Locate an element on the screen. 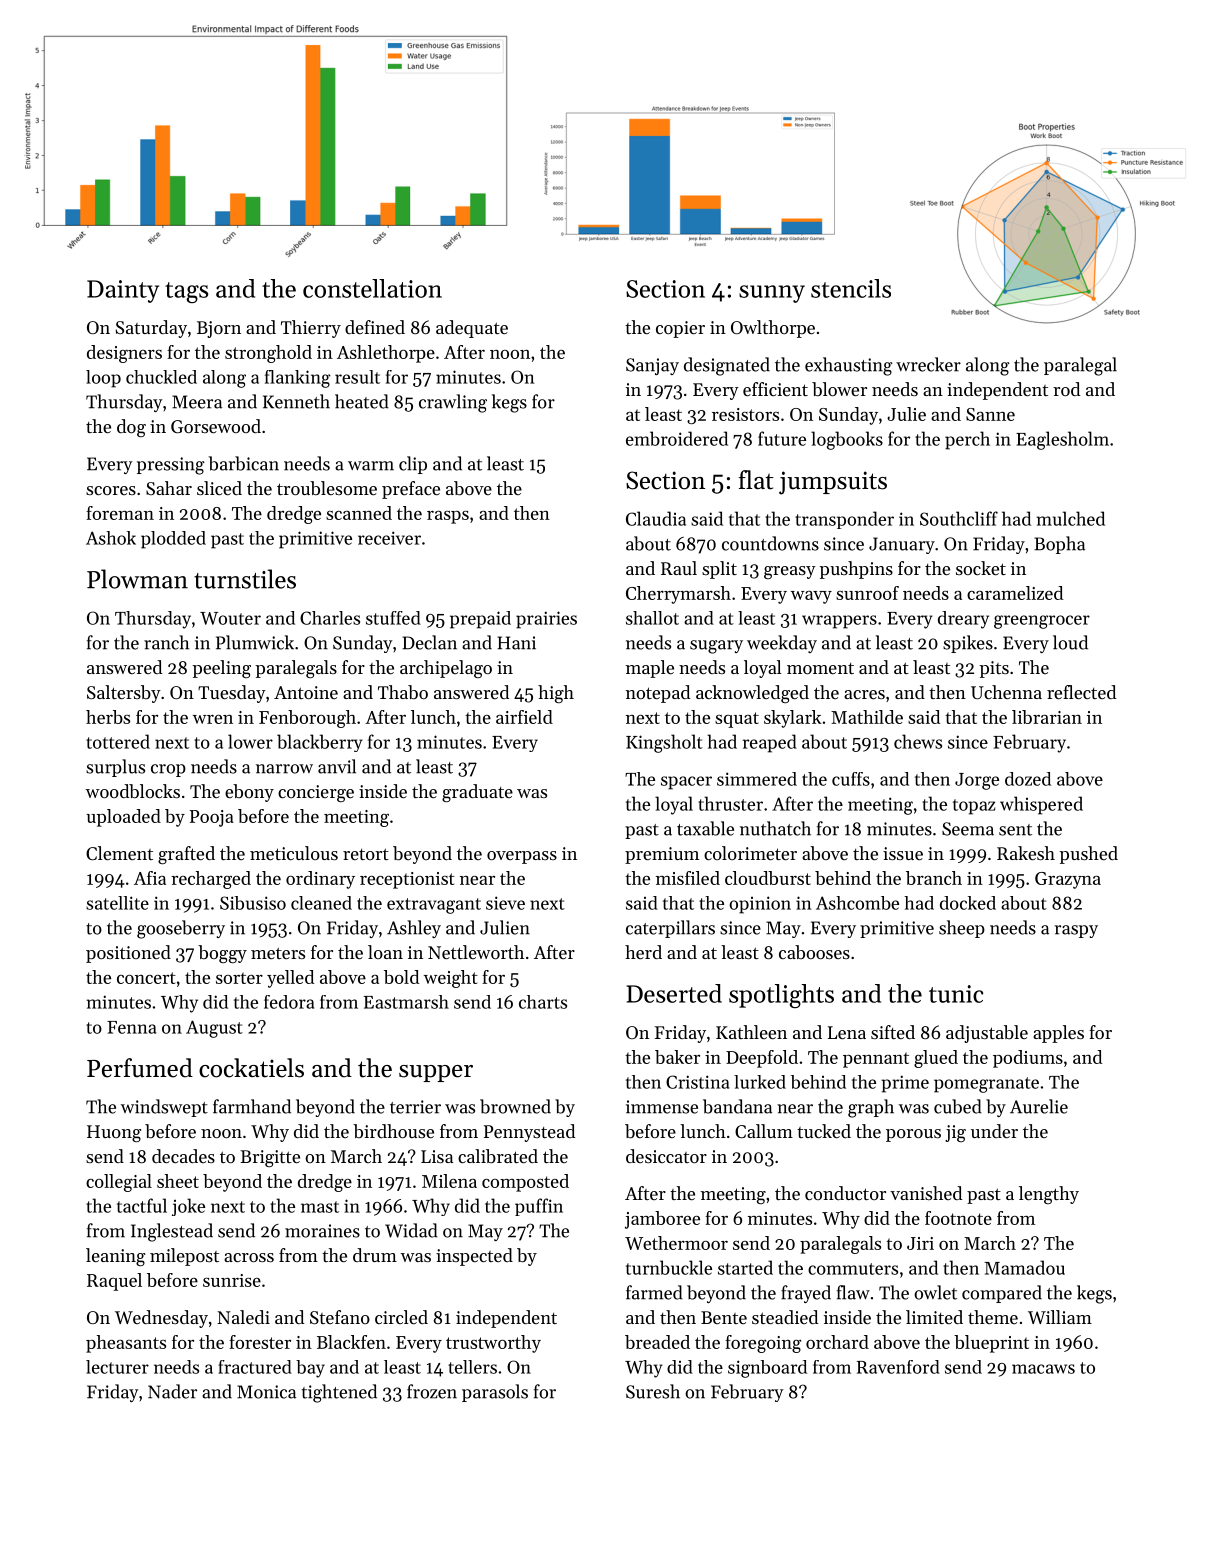 This screenshot has height=1560, width=1205. stencils is located at coordinates (851, 288).
